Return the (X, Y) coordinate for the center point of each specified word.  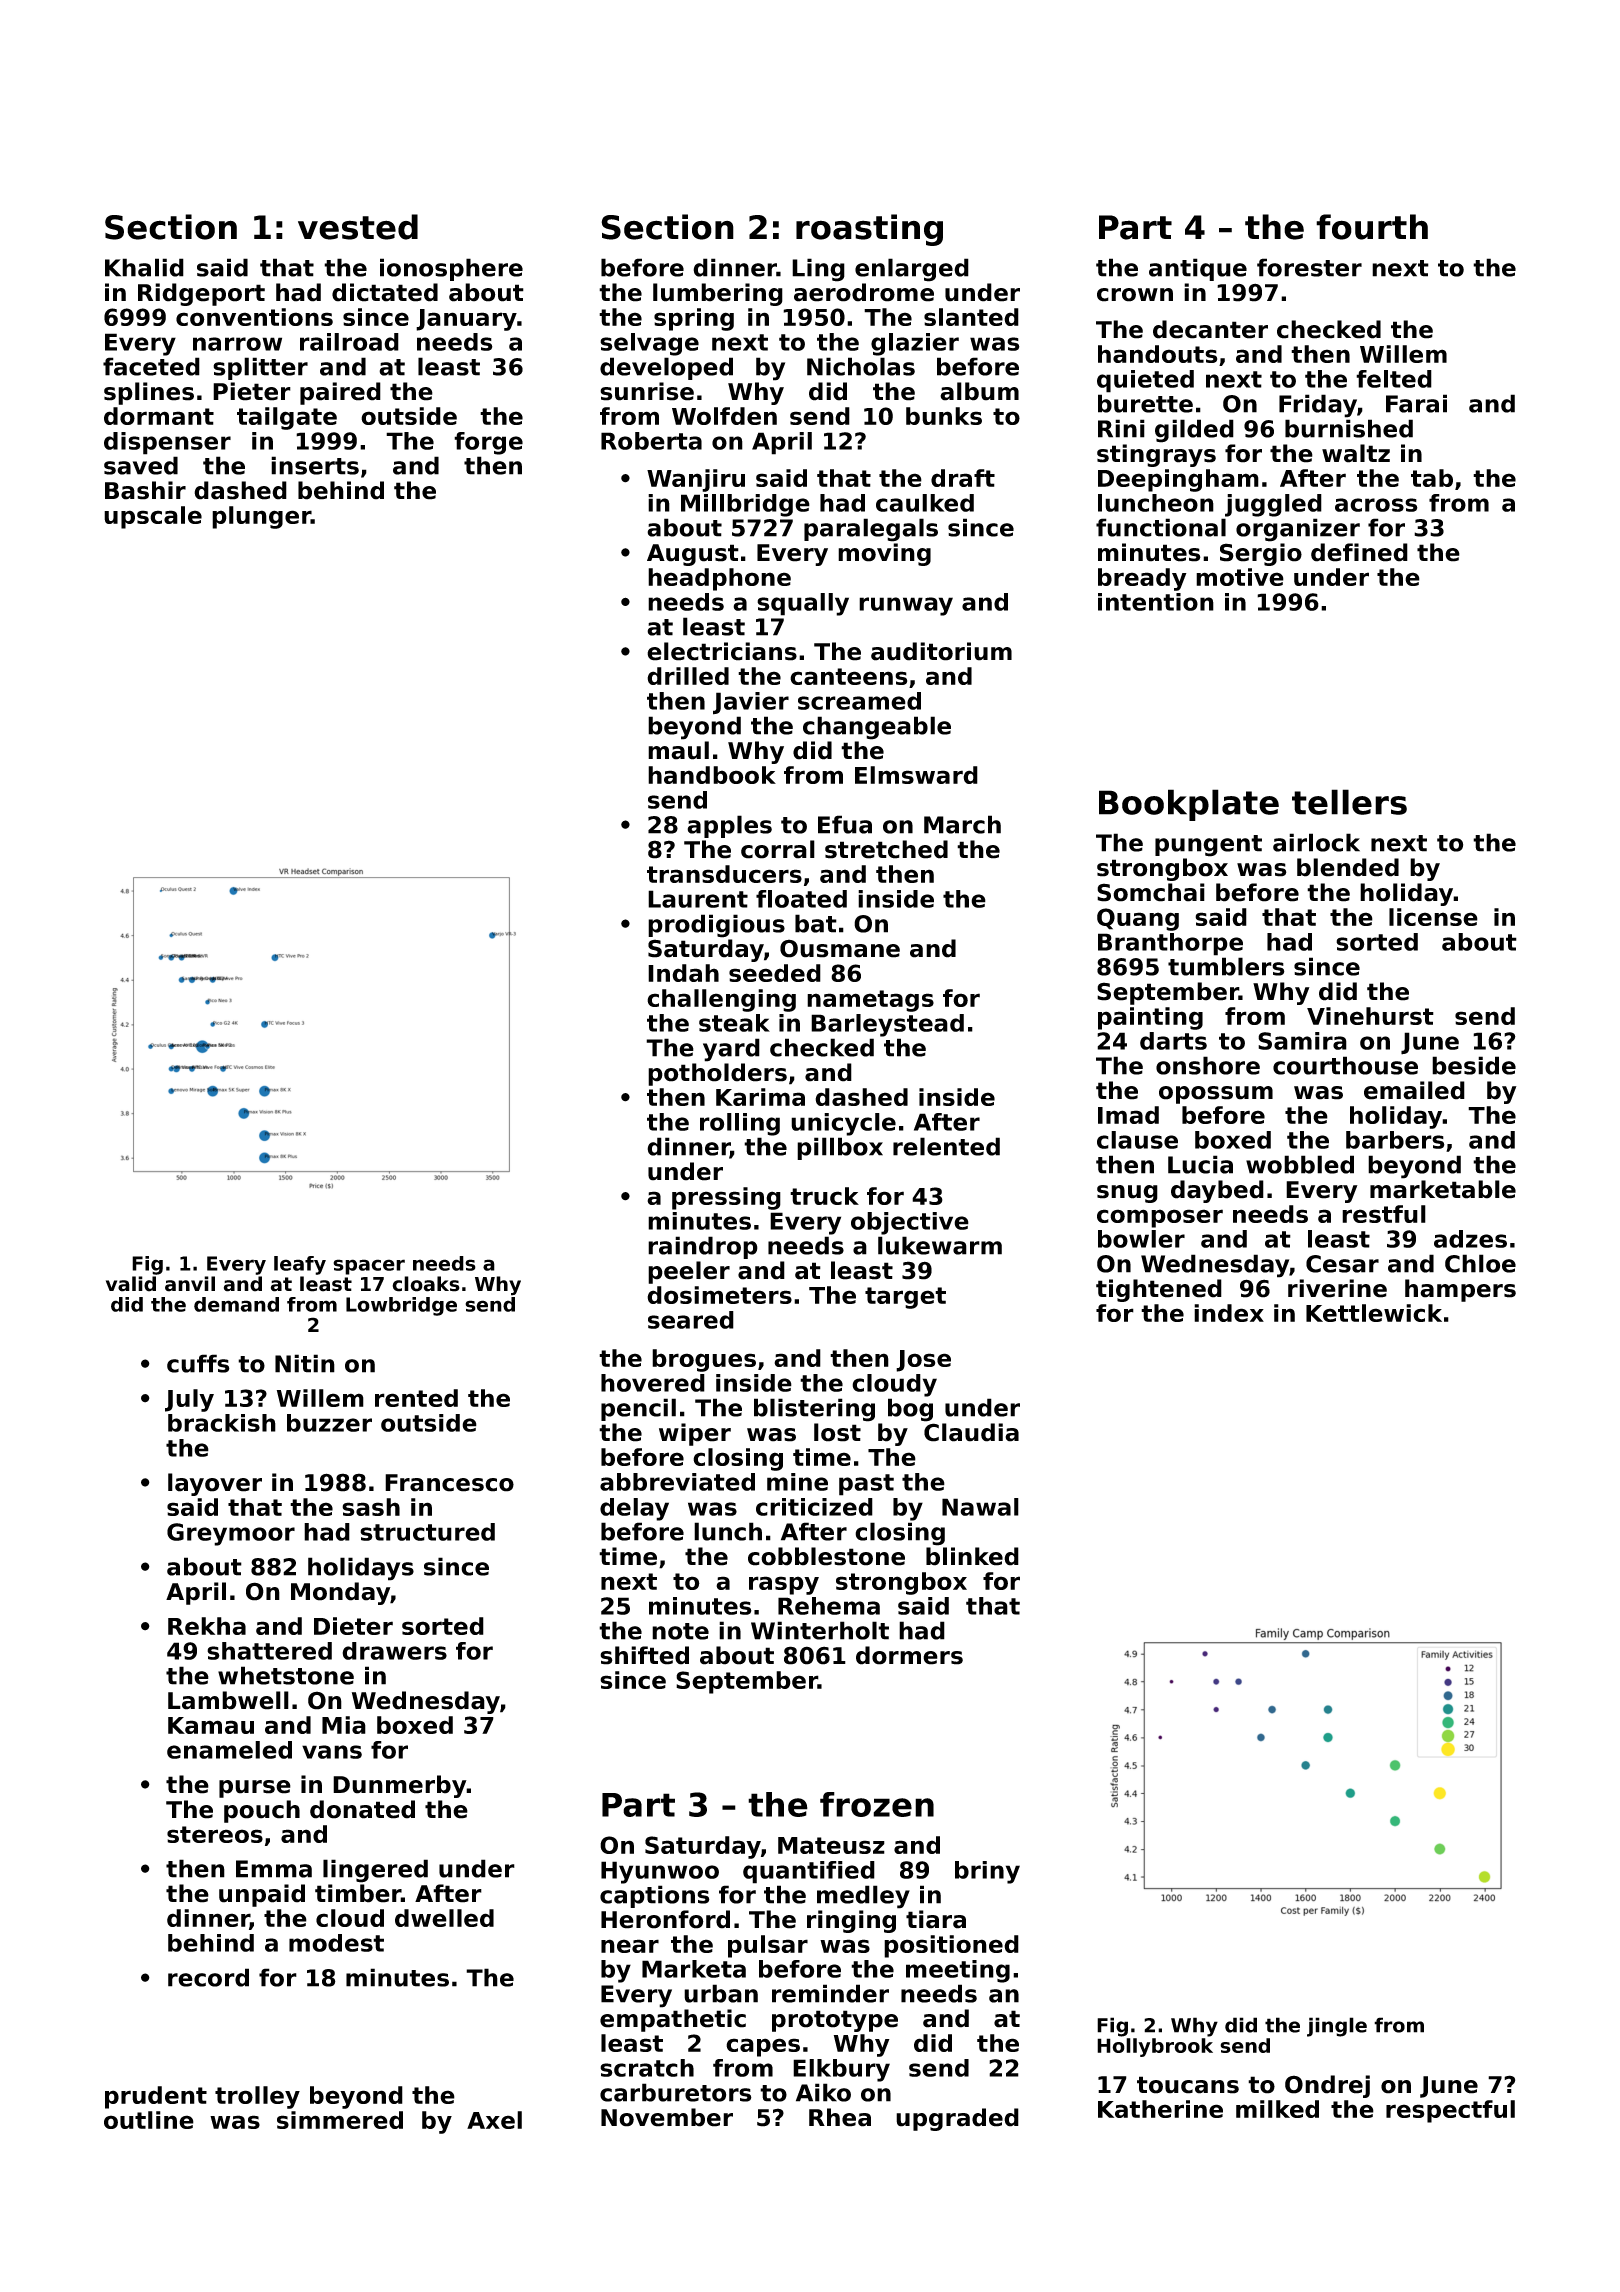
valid (131, 1284)
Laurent (698, 899)
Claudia (971, 1432)
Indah (683, 973)
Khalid (144, 267)
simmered (340, 2120)
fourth (1372, 227)
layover (215, 1484)
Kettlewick (1374, 1313)
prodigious (716, 926)
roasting (869, 230)
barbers (1395, 1140)
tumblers (1226, 966)
